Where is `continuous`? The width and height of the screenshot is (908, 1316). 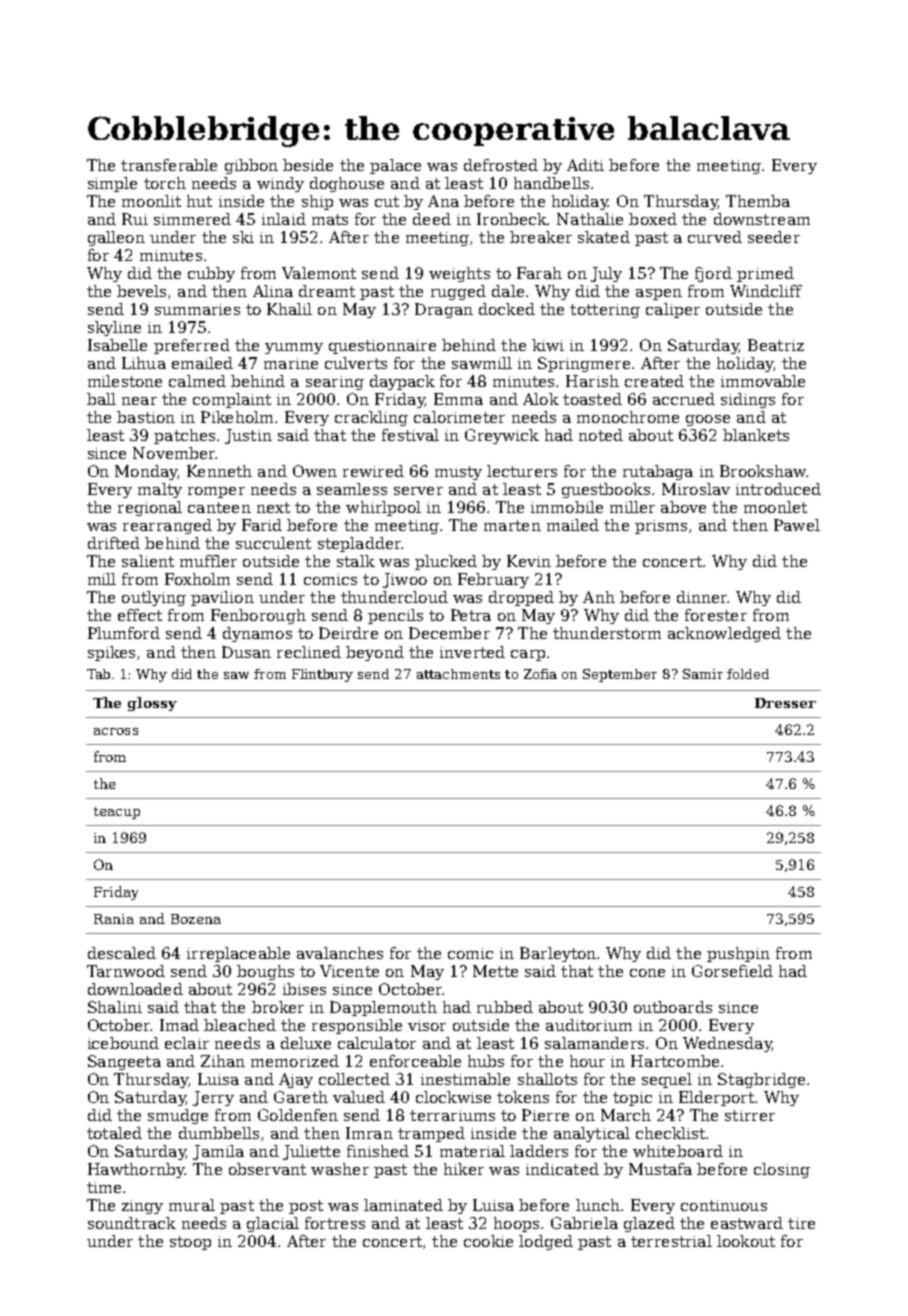
continuous is located at coordinates (724, 1205).
